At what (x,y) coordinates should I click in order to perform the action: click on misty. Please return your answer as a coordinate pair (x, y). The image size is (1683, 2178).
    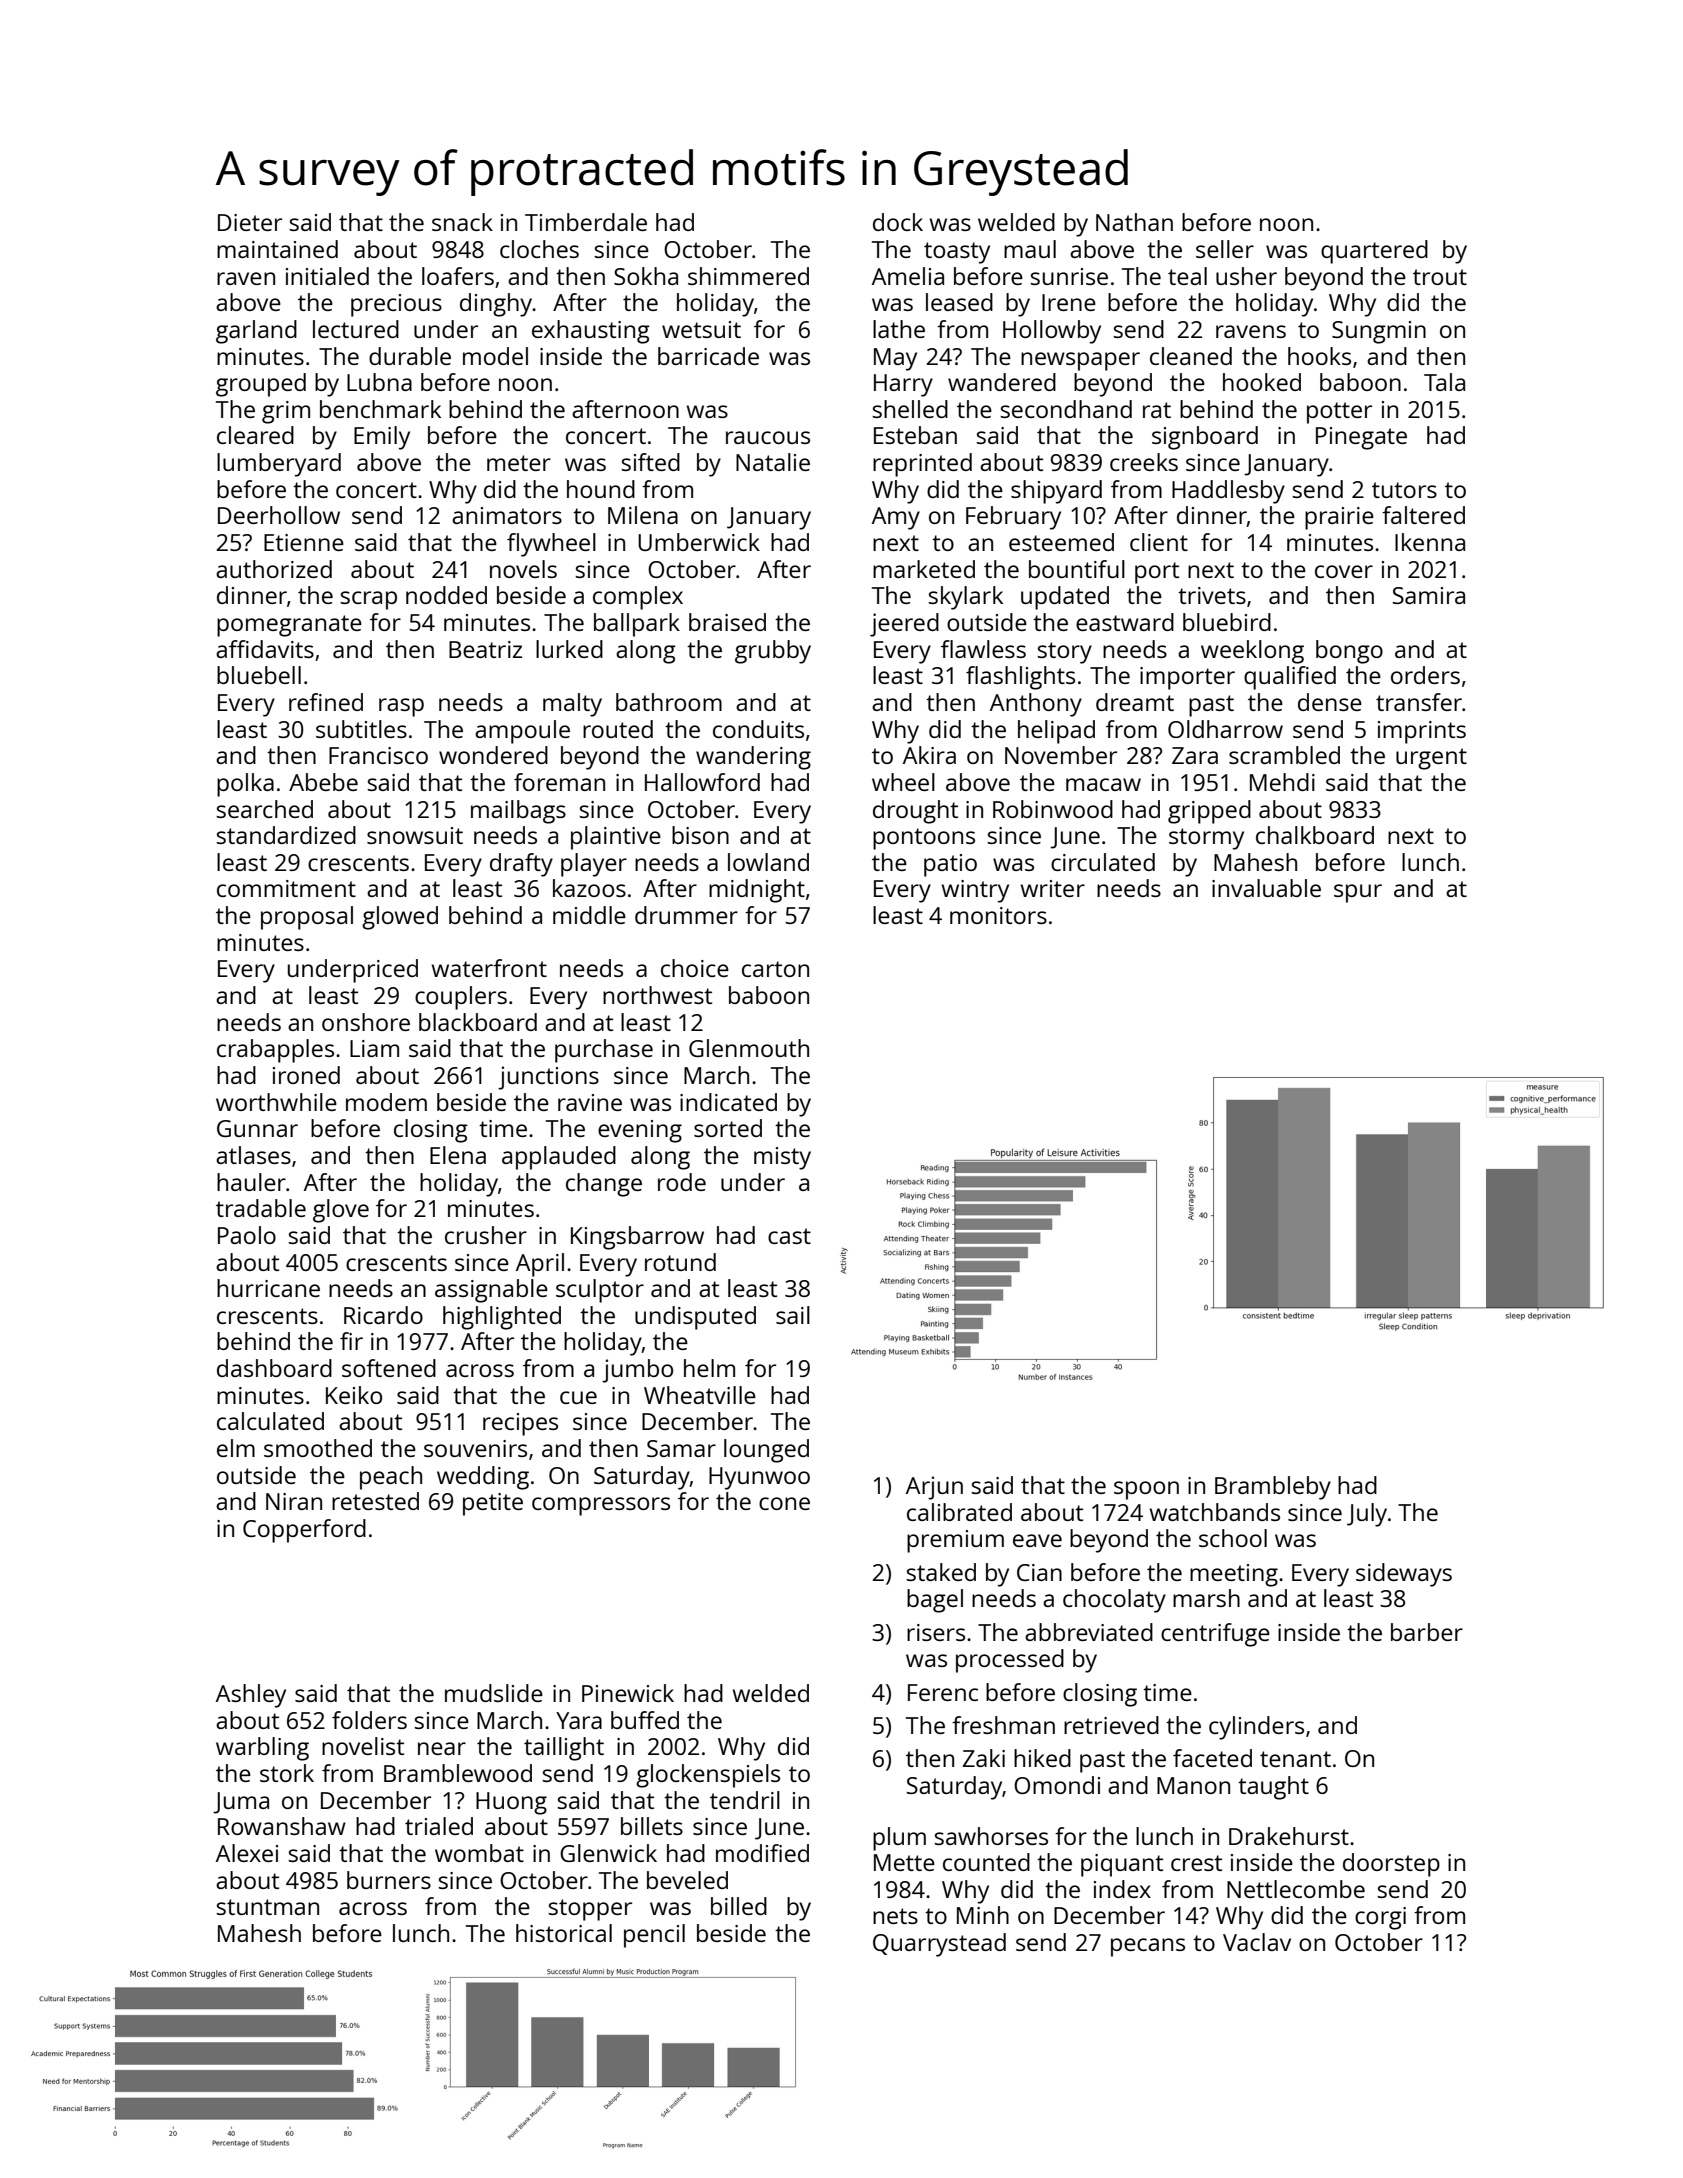
    Looking at the image, I should click on (782, 1158).
